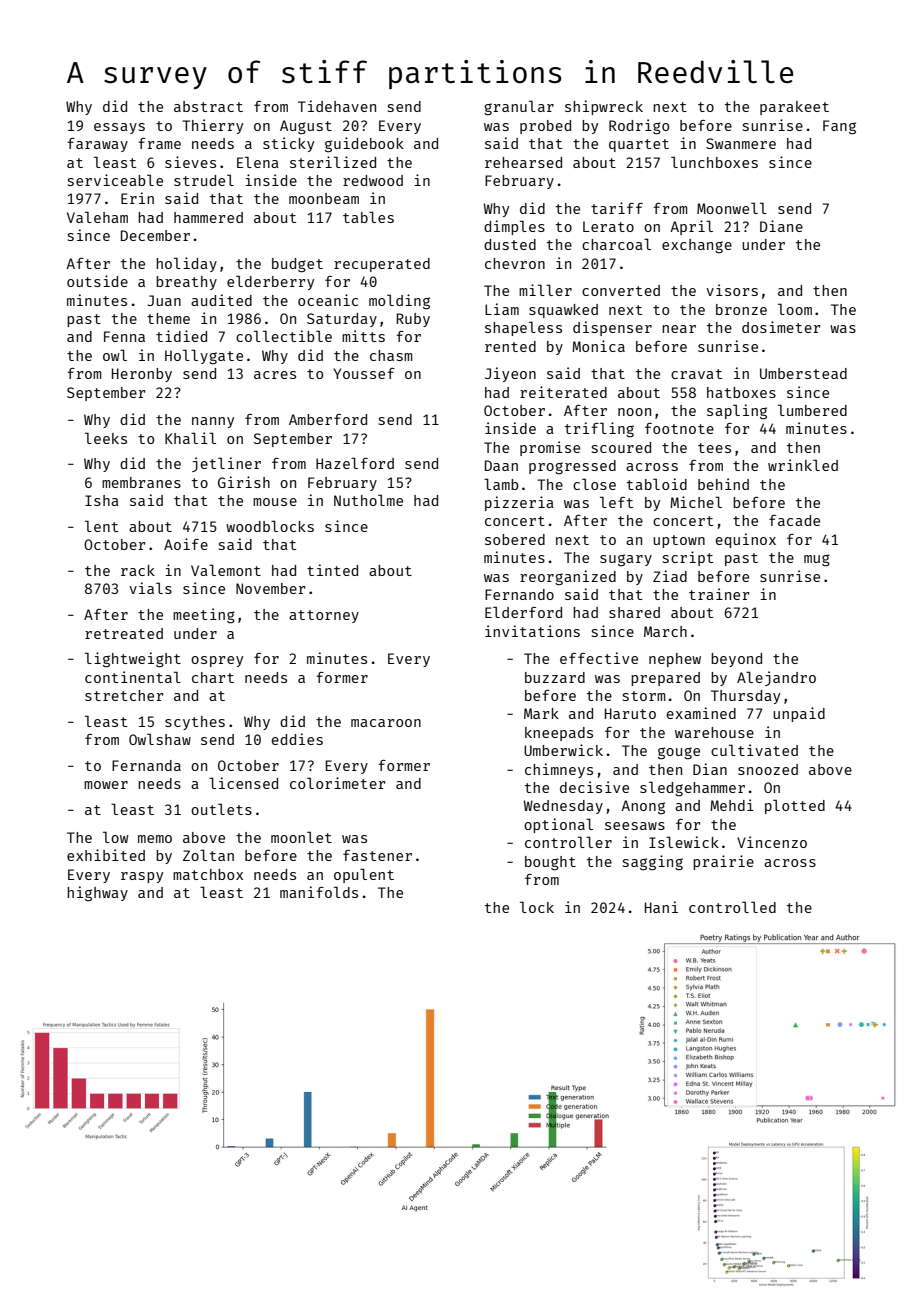  What do you see at coordinates (550, 863) in the screenshot?
I see `bought` at bounding box center [550, 863].
